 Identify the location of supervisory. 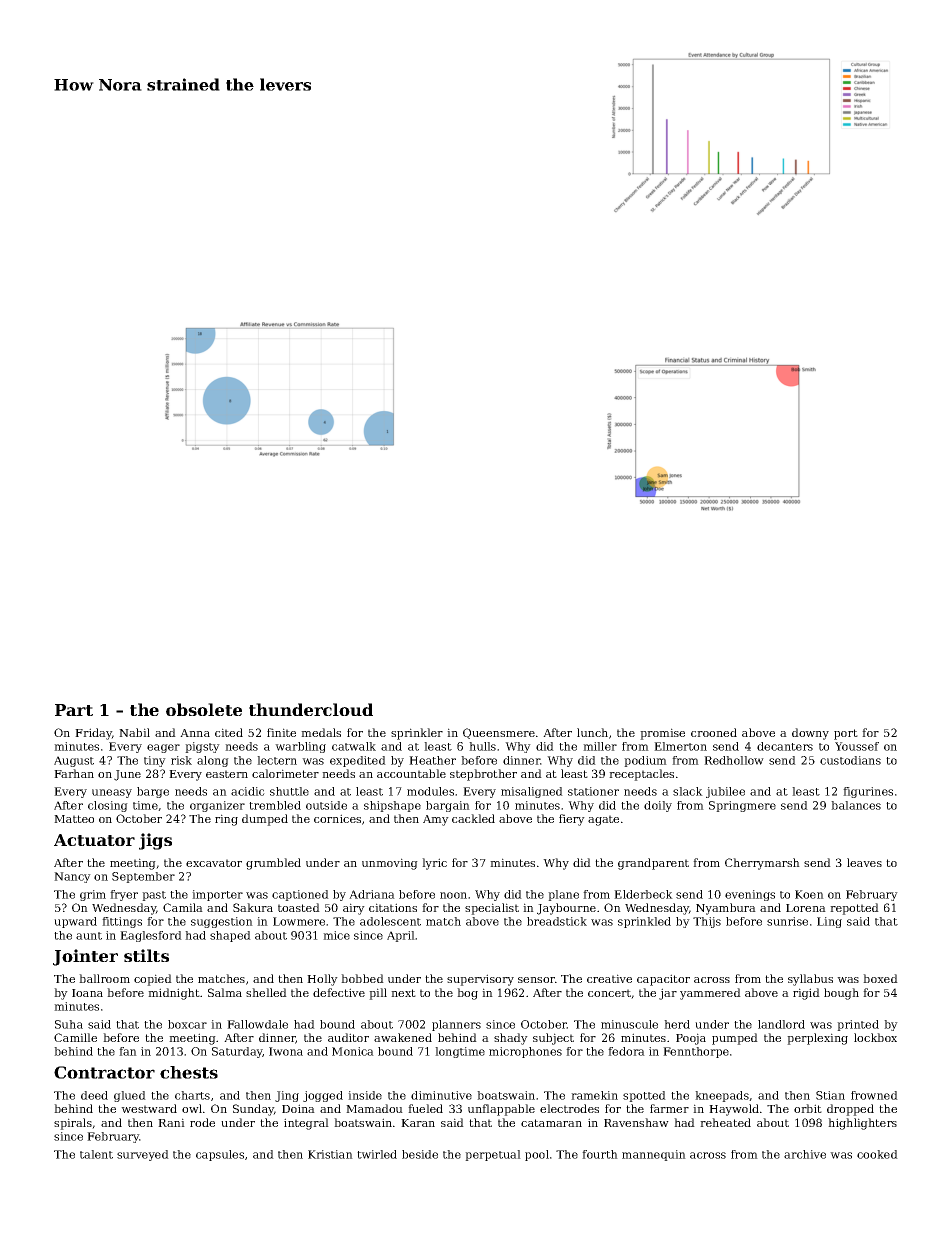
(480, 980).
